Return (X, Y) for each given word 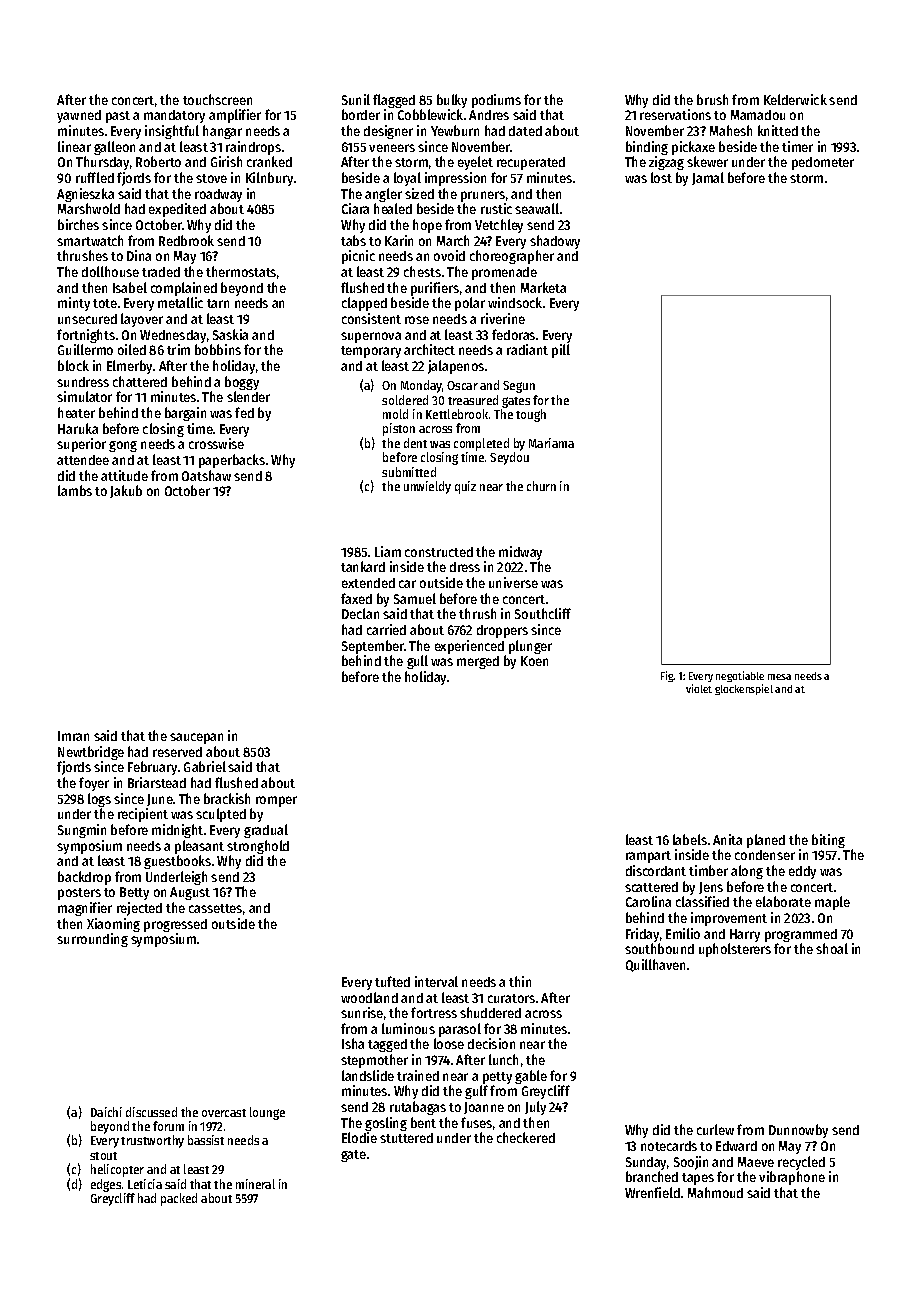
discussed (151, 1112)
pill (561, 351)
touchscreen (217, 99)
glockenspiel (744, 689)
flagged (394, 101)
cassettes (215, 908)
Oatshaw (206, 475)
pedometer (823, 163)
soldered (405, 400)
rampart (648, 857)
